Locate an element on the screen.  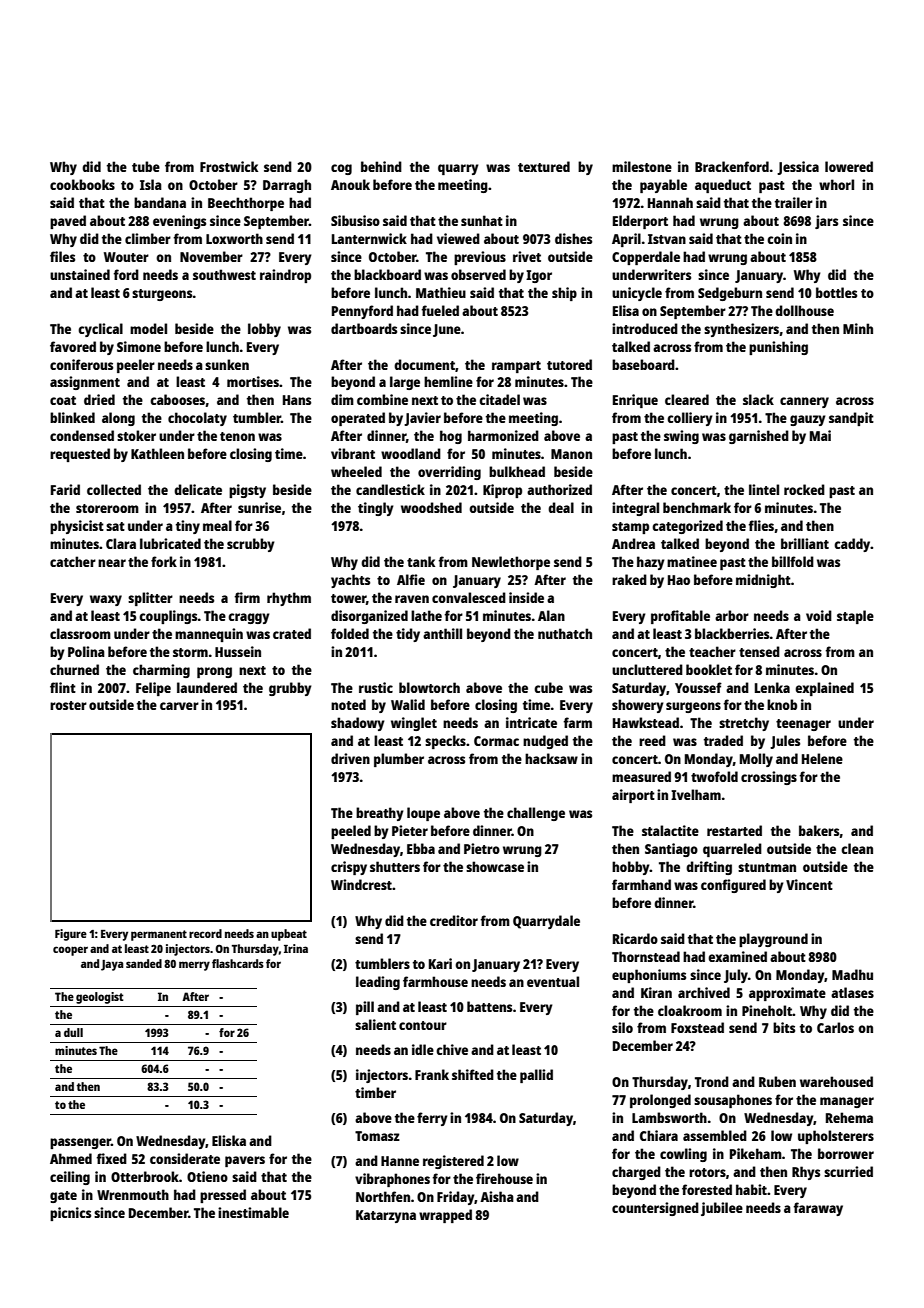
deal is located at coordinates (561, 507).
